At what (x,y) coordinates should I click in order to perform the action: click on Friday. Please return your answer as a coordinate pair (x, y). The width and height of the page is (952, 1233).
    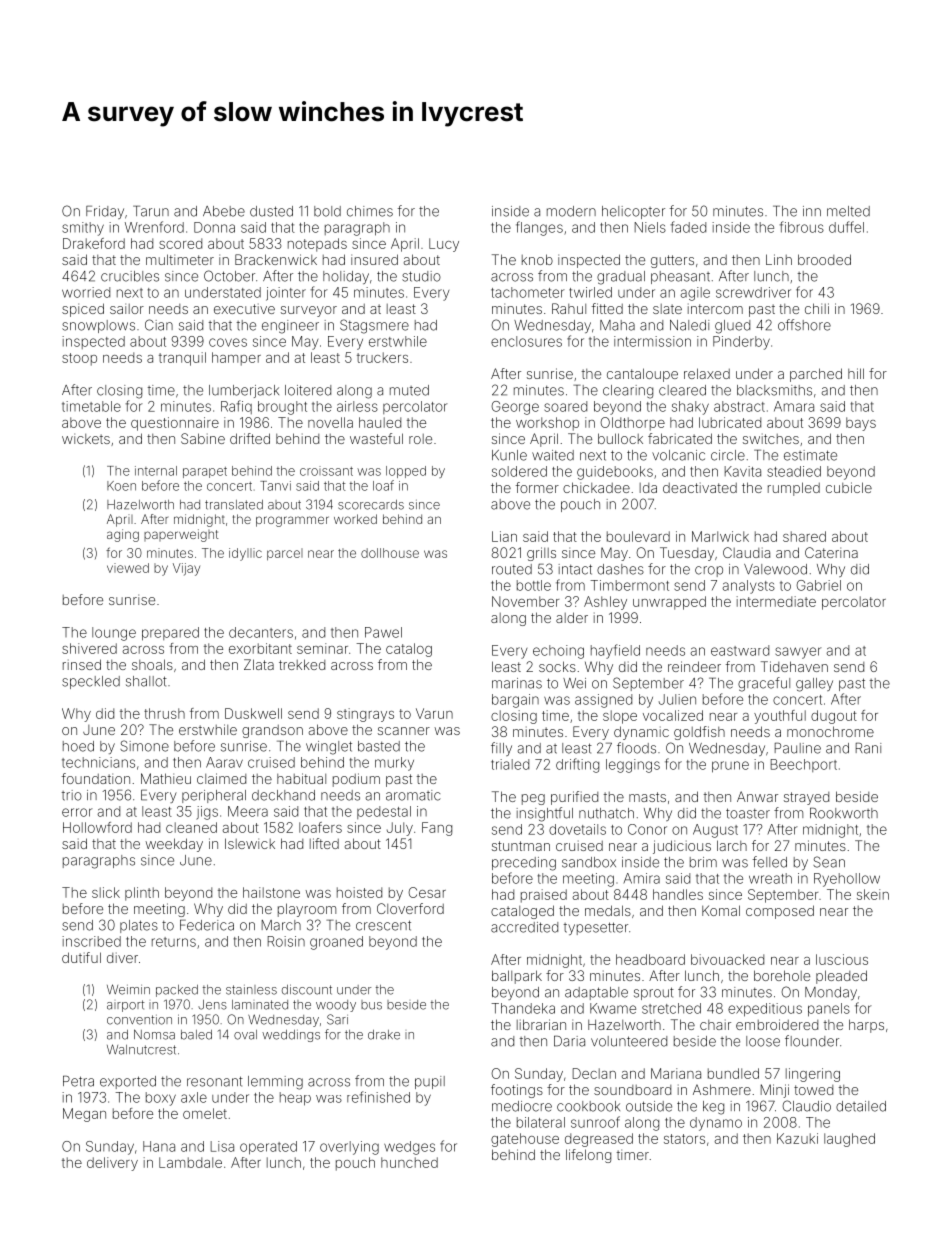
    Looking at the image, I should click on (105, 212).
